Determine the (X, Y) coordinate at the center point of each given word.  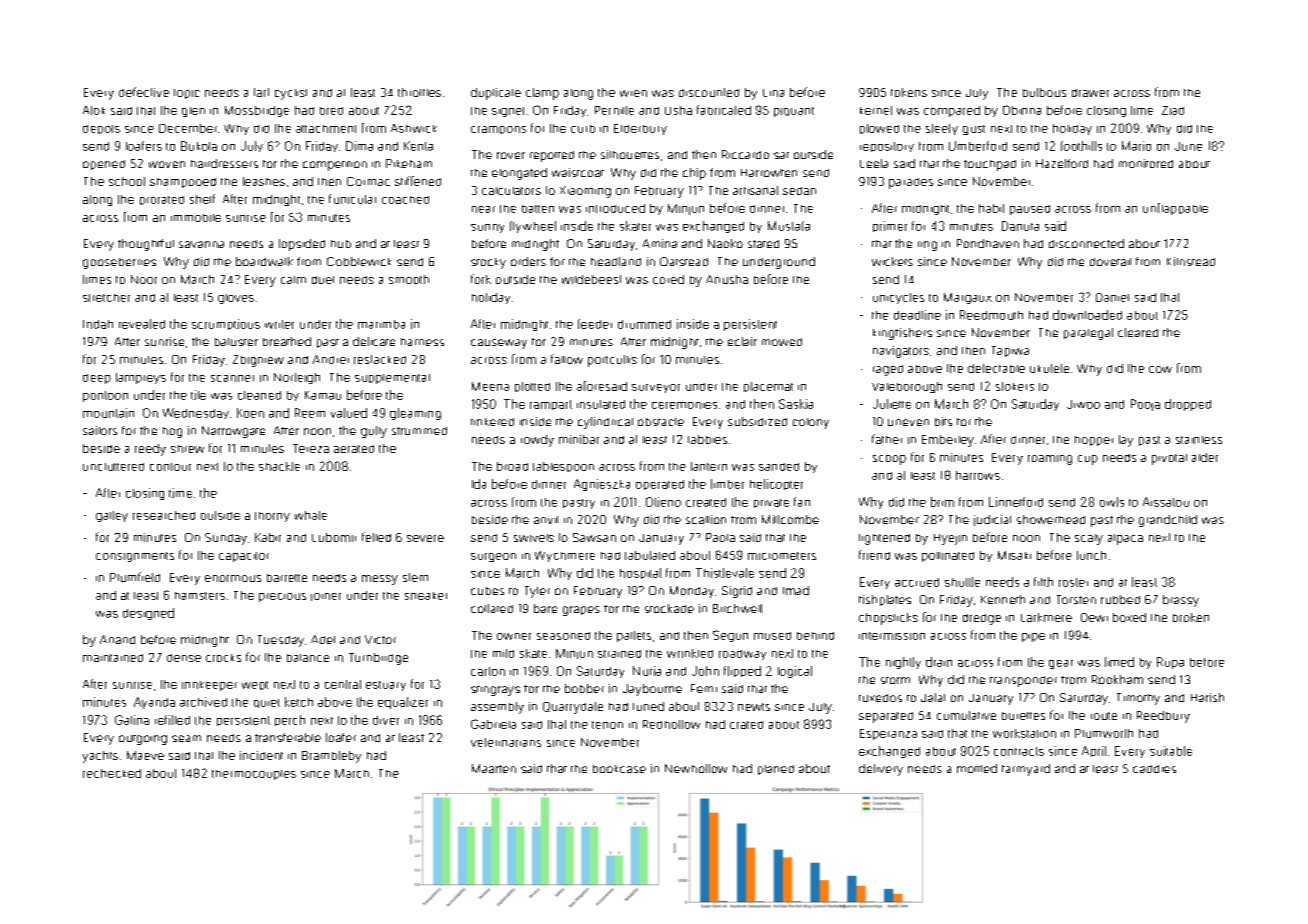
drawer (1090, 93)
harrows (978, 475)
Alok (94, 110)
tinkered (492, 422)
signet (508, 112)
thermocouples (254, 775)
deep (97, 379)
